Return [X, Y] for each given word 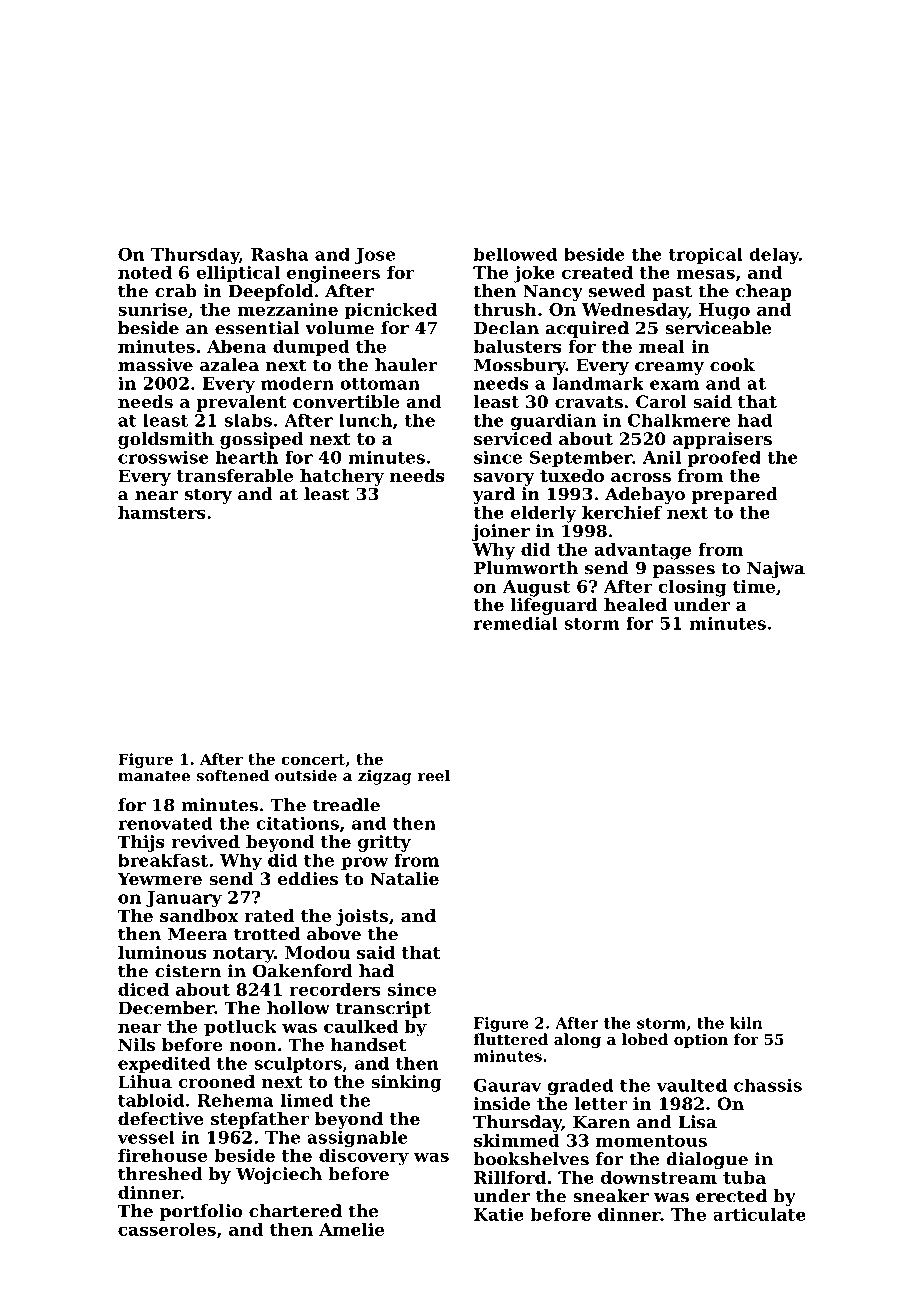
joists [362, 917]
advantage [643, 551]
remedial [516, 623]
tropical [706, 255]
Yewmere [160, 878]
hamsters [162, 512]
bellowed [515, 254]
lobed [645, 1039]
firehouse [162, 1155]
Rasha [279, 254]
